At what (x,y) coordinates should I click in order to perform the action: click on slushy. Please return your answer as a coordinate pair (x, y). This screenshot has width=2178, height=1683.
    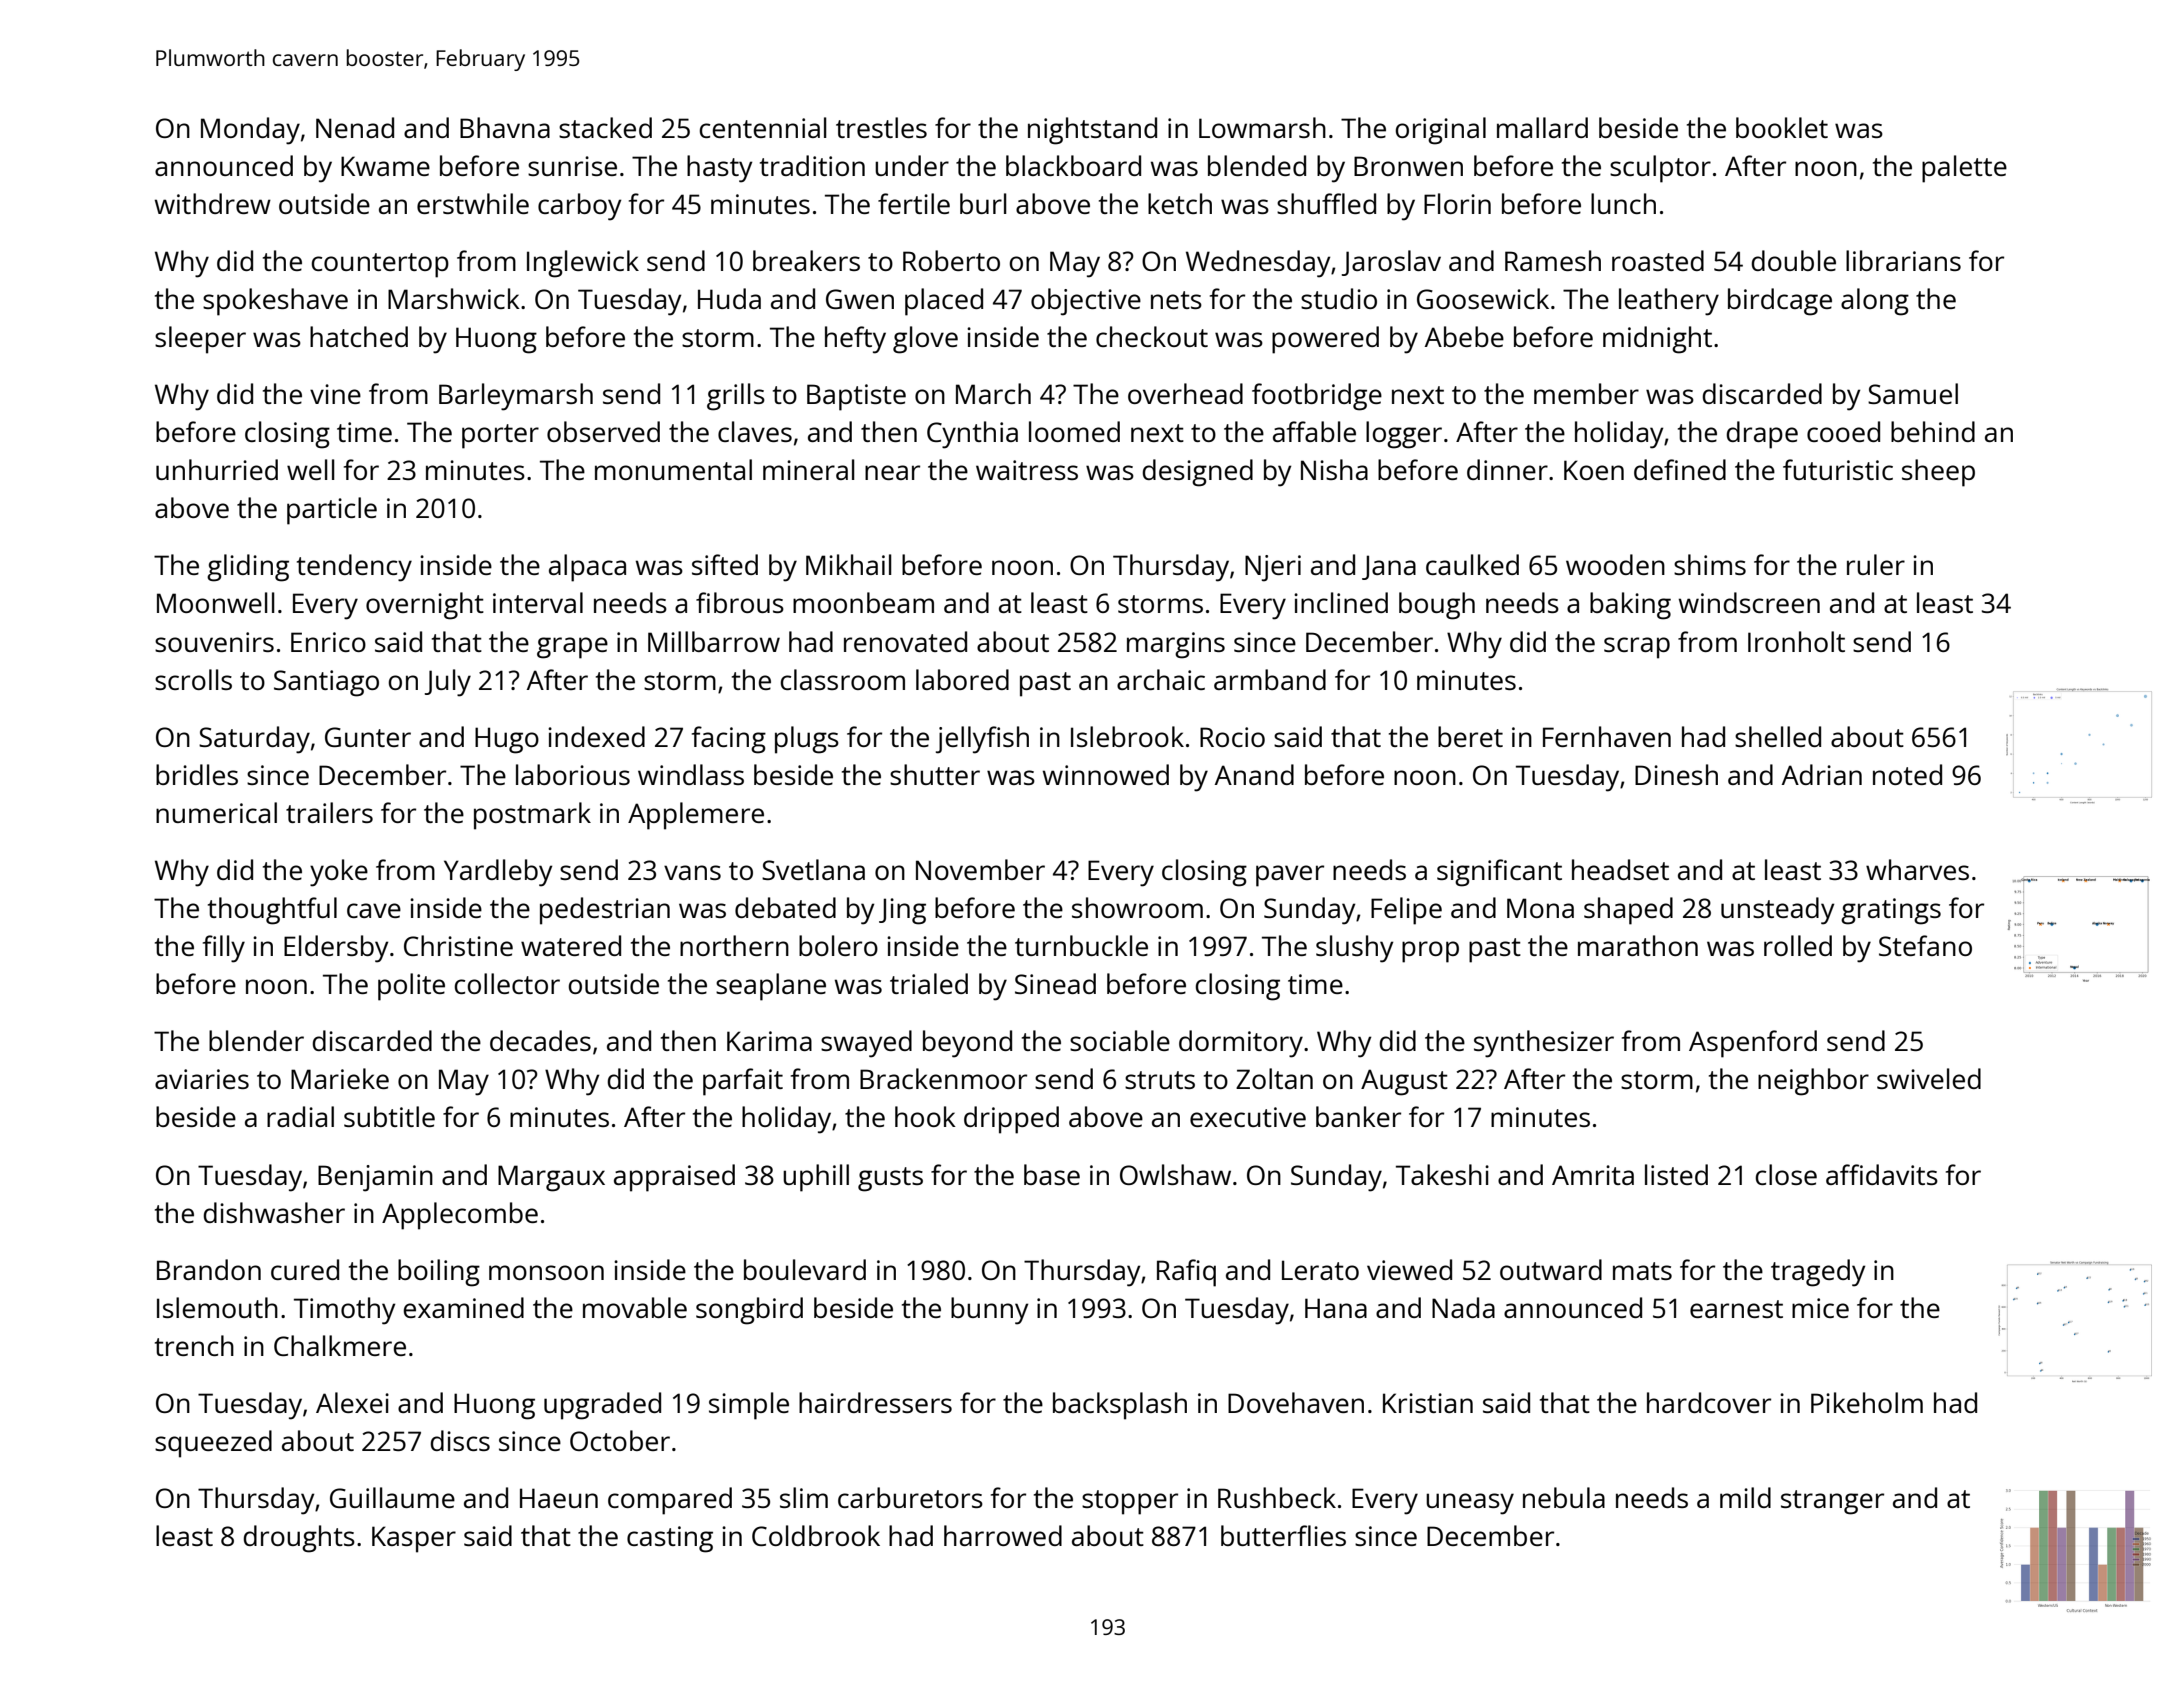
    Looking at the image, I should click on (1355, 949).
